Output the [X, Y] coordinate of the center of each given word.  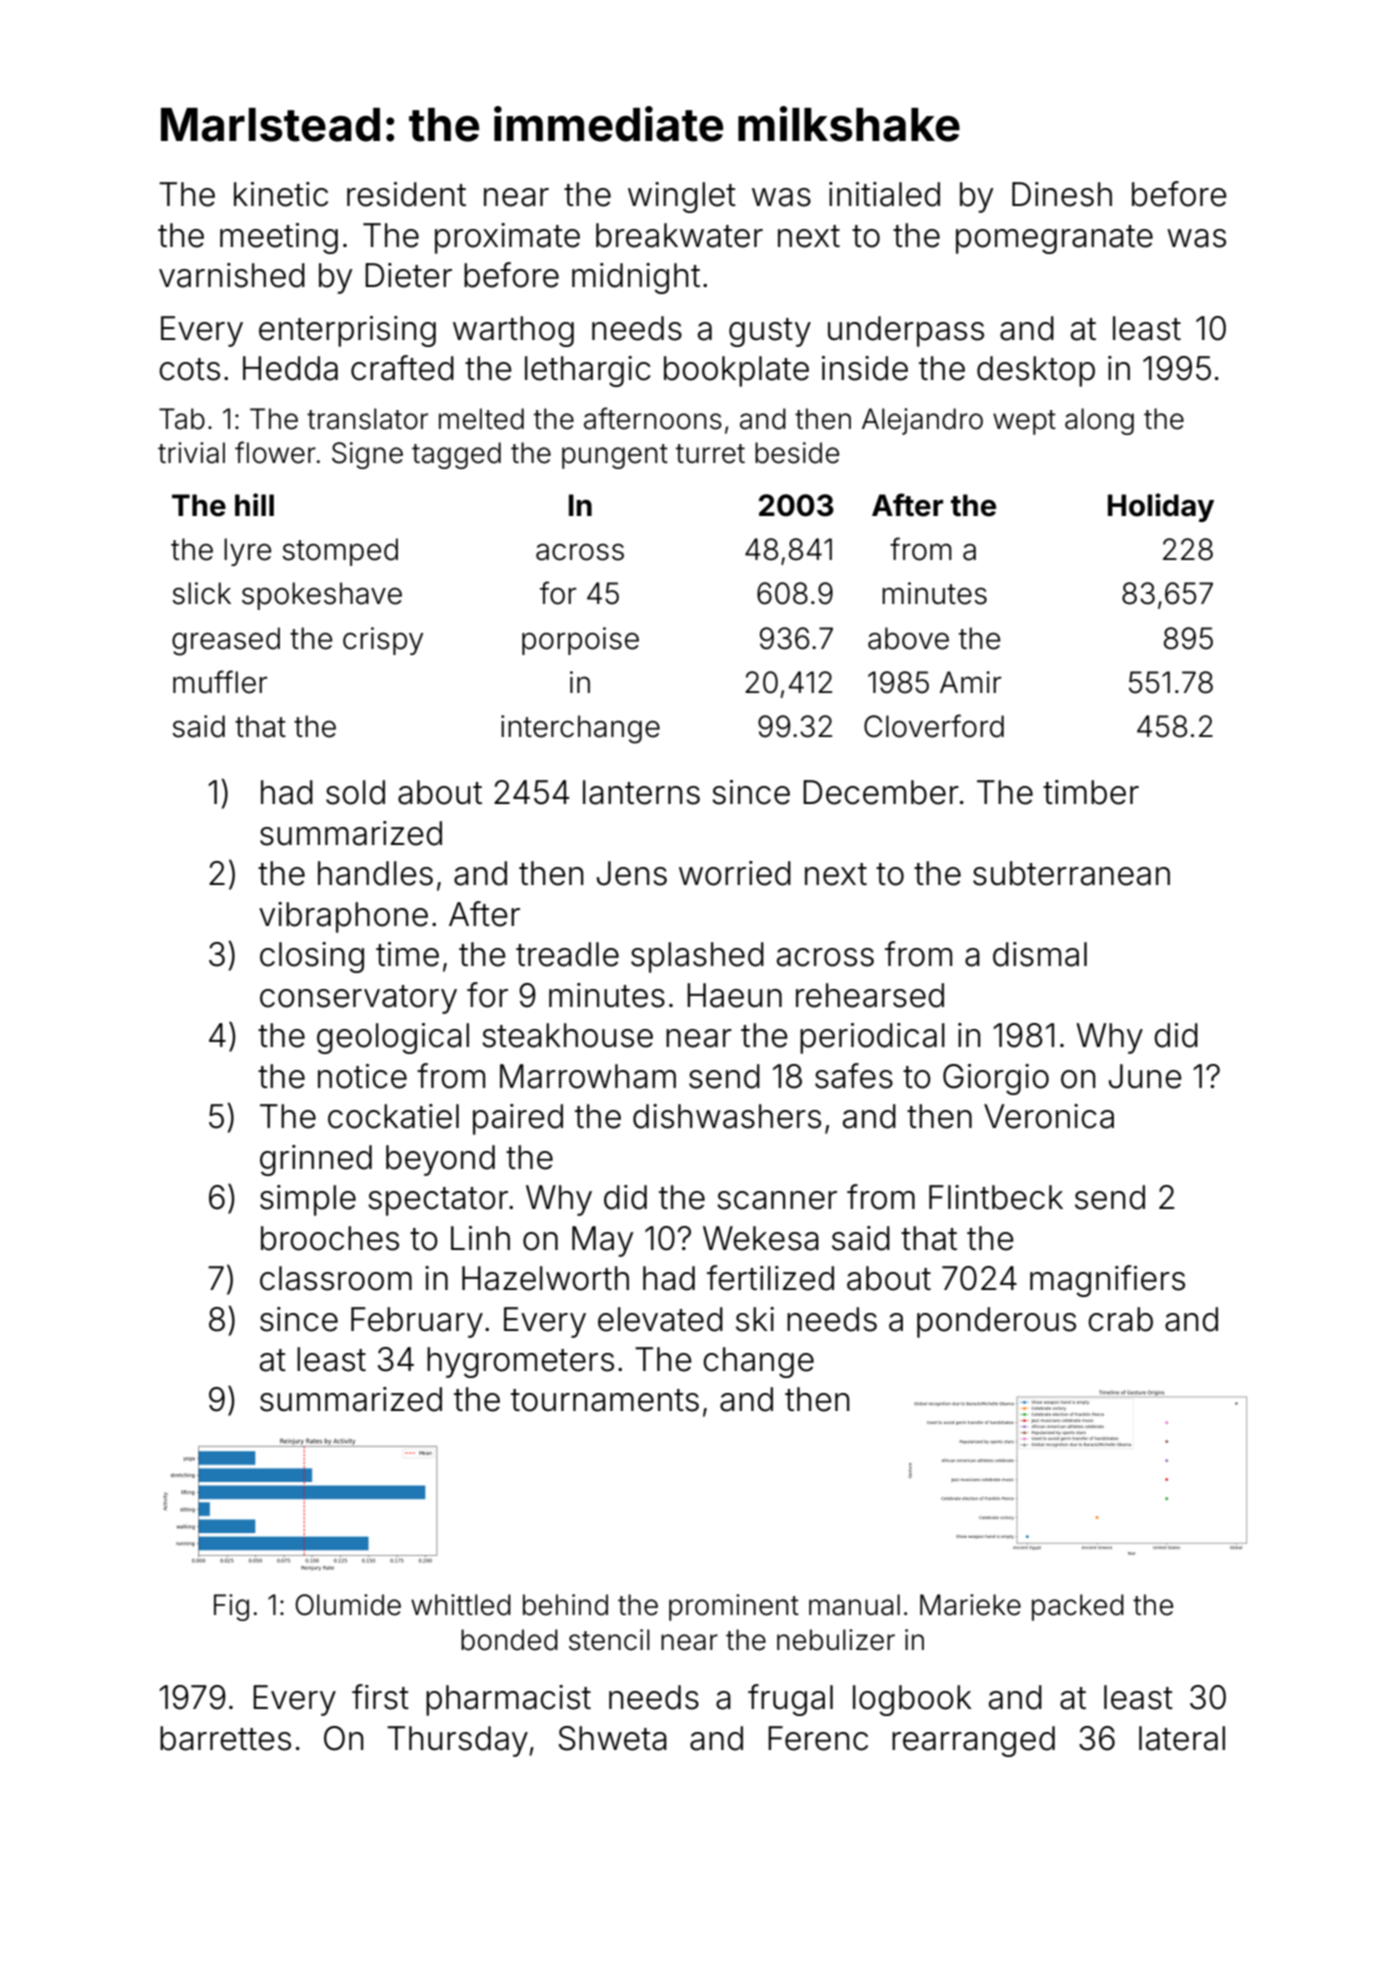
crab [1120, 1319]
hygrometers [520, 1362]
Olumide [348, 1605]
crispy [383, 641]
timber [1091, 792]
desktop [1036, 371]
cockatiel [393, 1116]
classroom [336, 1278]
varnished [232, 275]
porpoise [580, 641]
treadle [567, 954]
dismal [1040, 954]
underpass [906, 331]
